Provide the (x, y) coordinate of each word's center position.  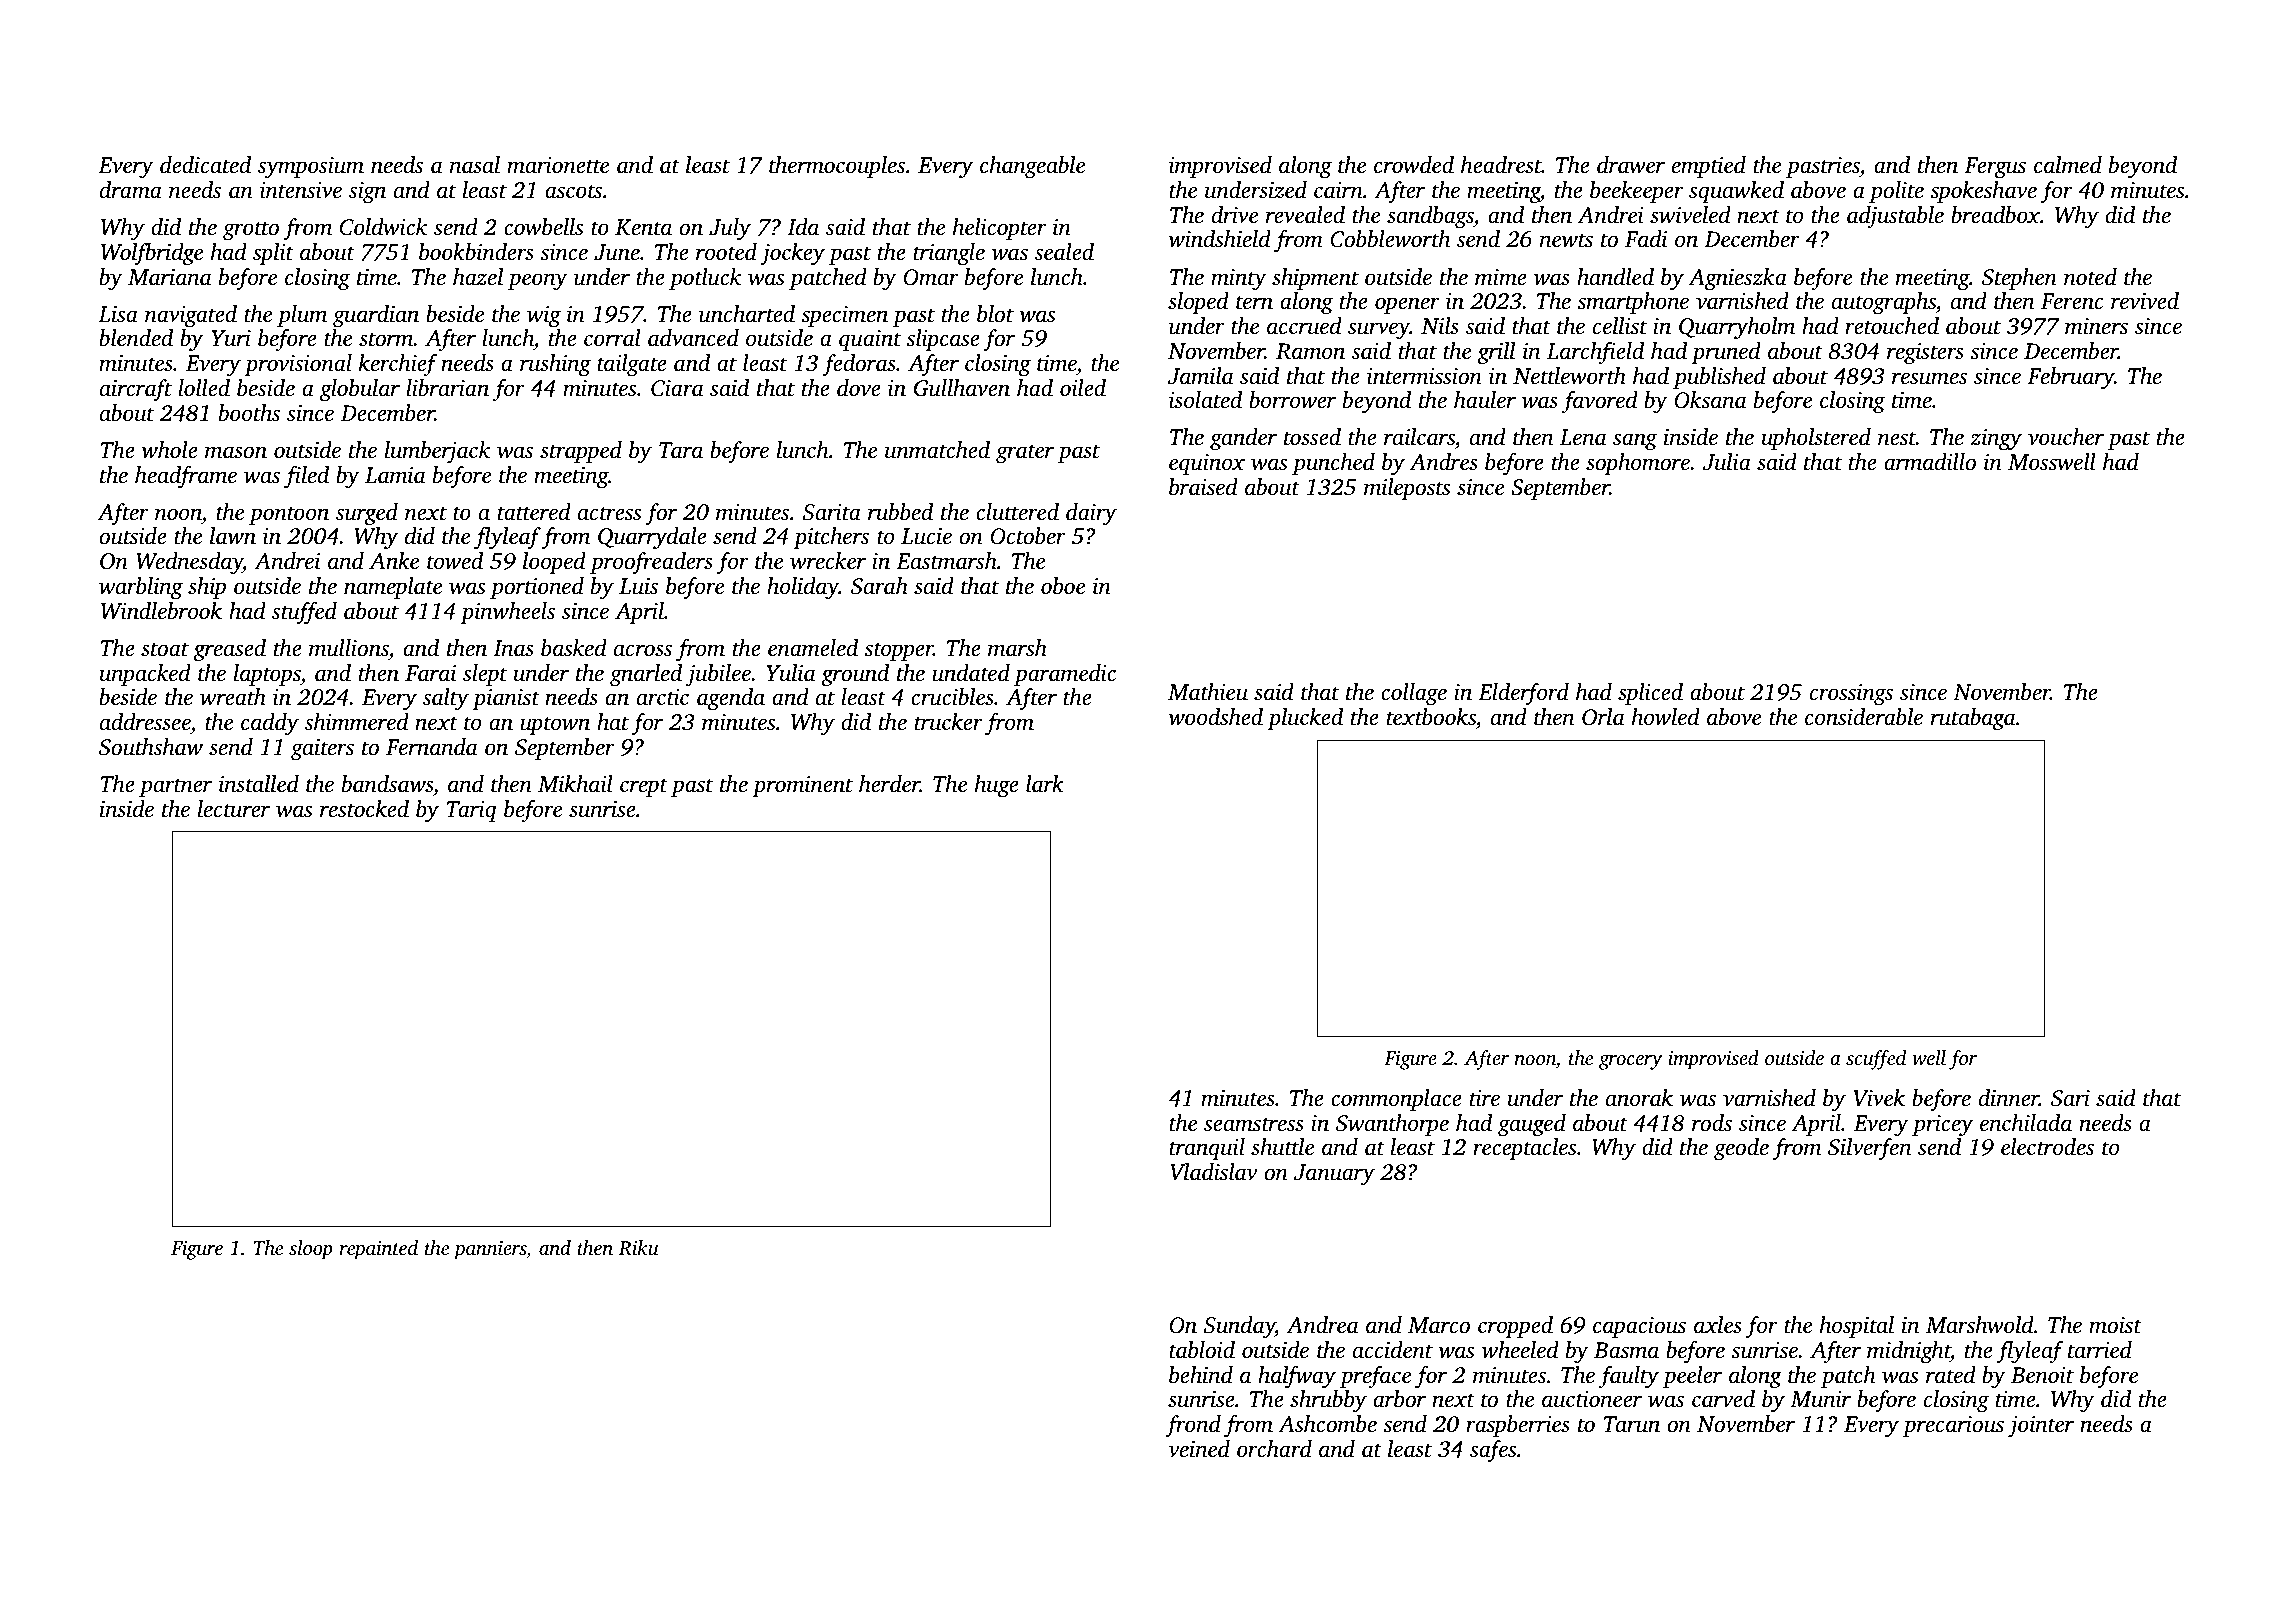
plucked (1305, 719)
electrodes (2047, 1147)
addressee (145, 722)
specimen (844, 316)
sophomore (1638, 464)
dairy (1091, 514)
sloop (311, 1250)
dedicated (205, 165)
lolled (204, 388)
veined (1199, 1449)
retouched (1892, 326)
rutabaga (1973, 719)
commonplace (1396, 1100)
